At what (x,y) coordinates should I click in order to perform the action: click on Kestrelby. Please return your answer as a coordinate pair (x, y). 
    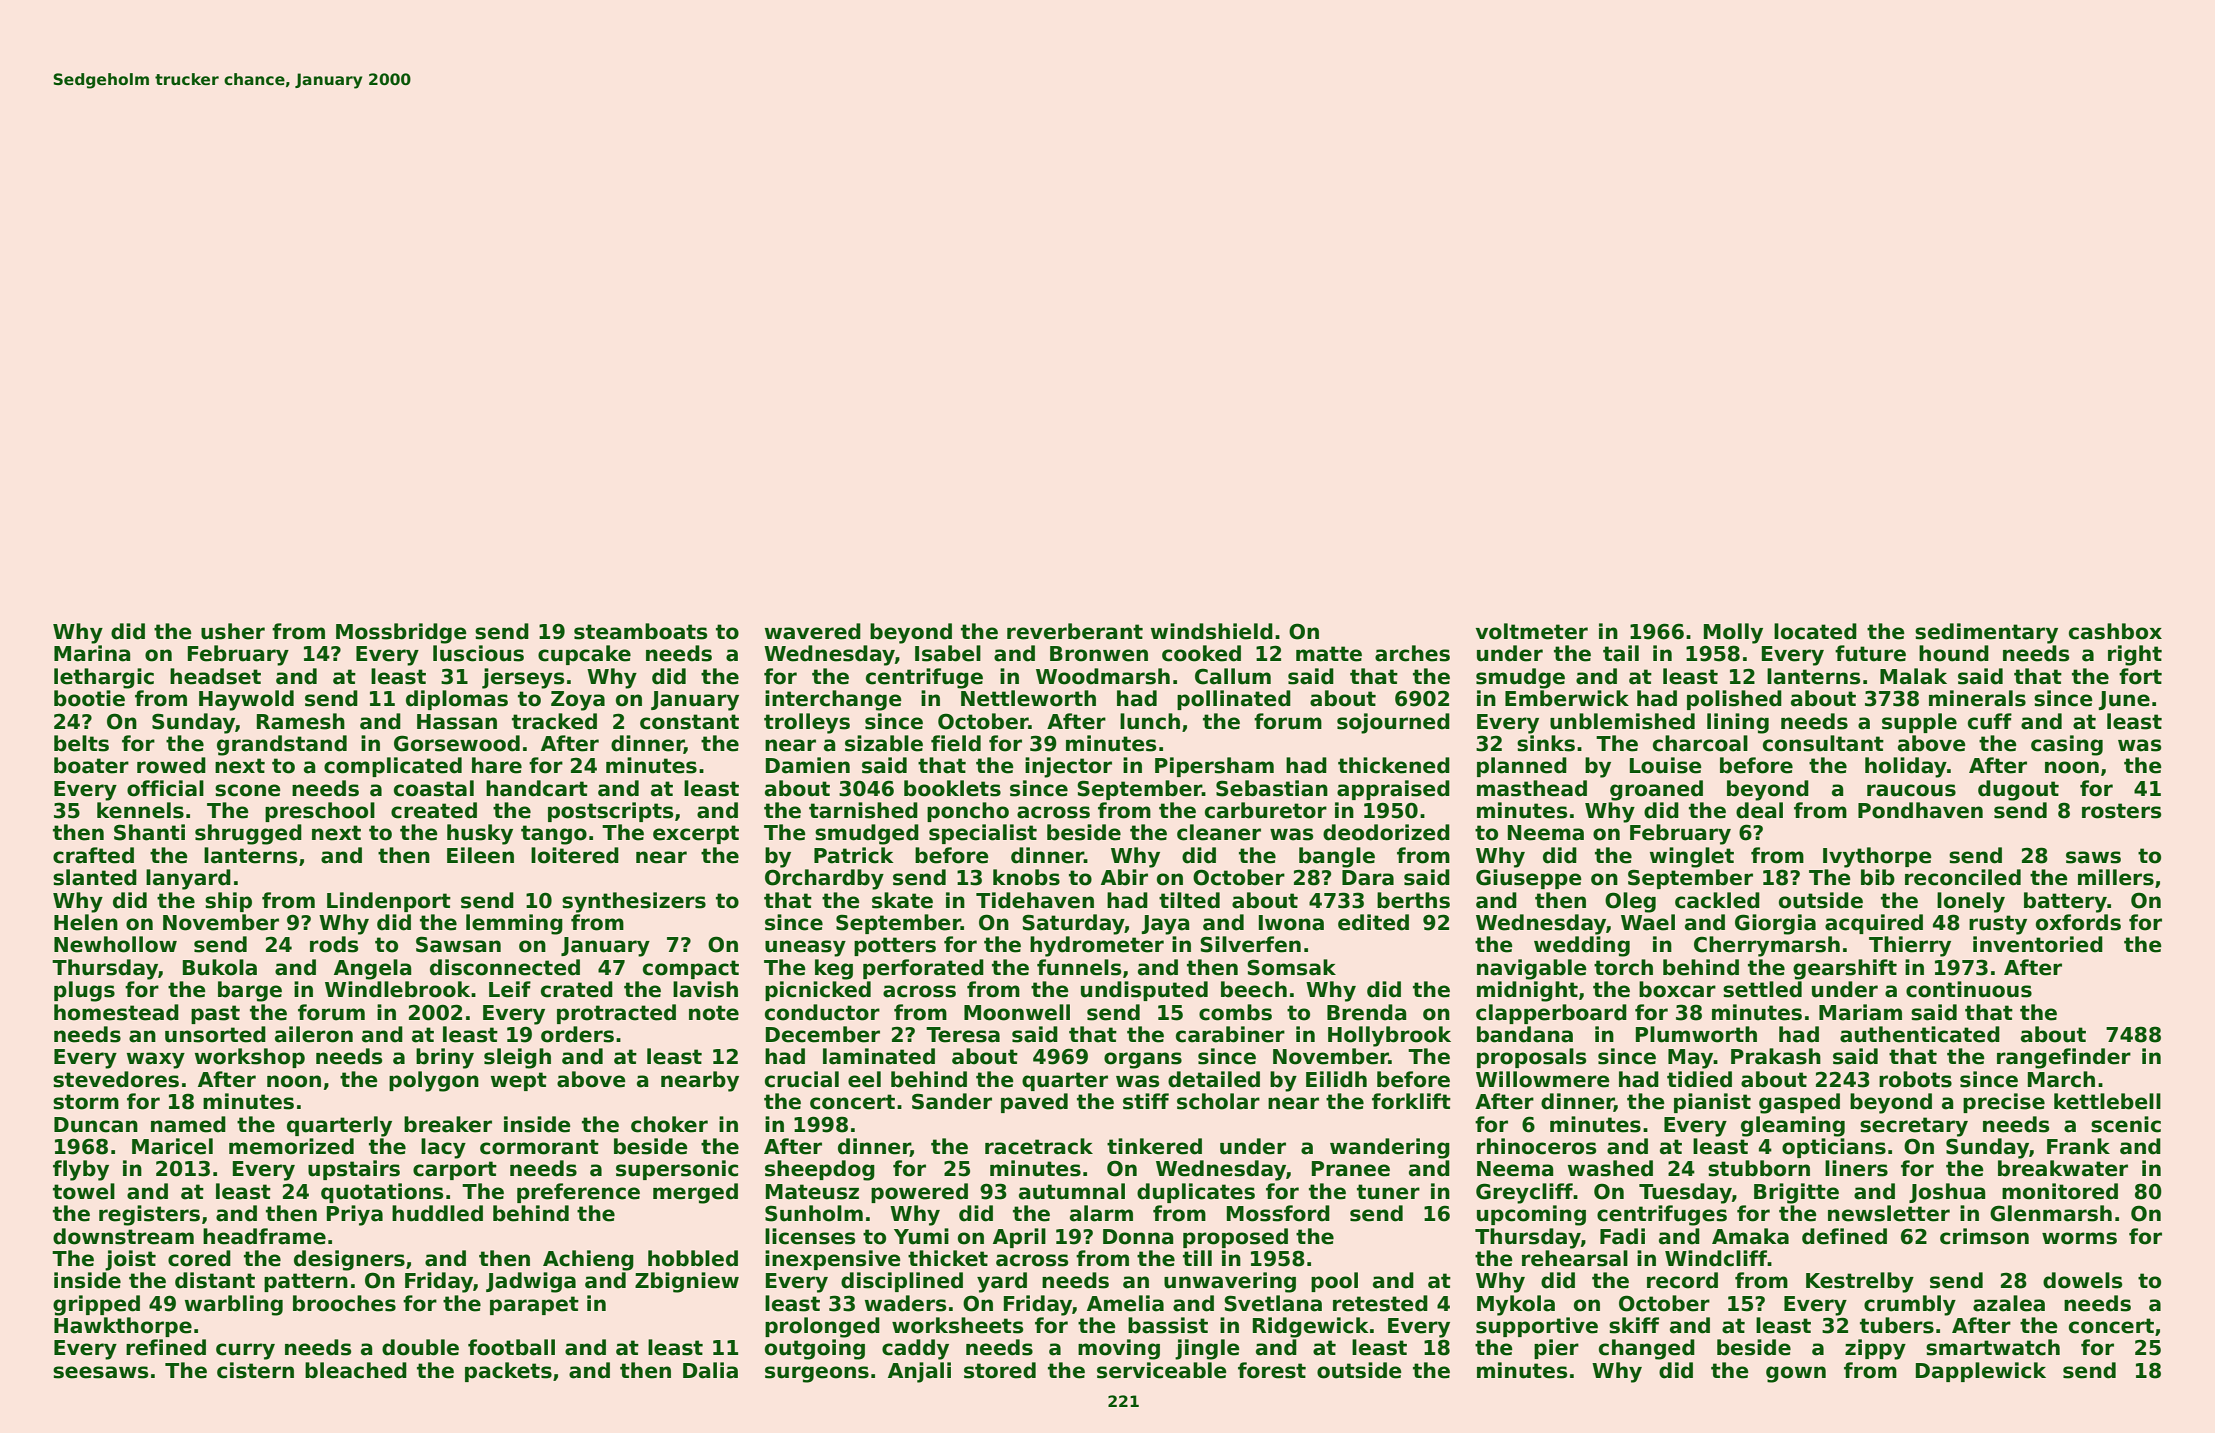
    Looking at the image, I should click on (1860, 1282).
